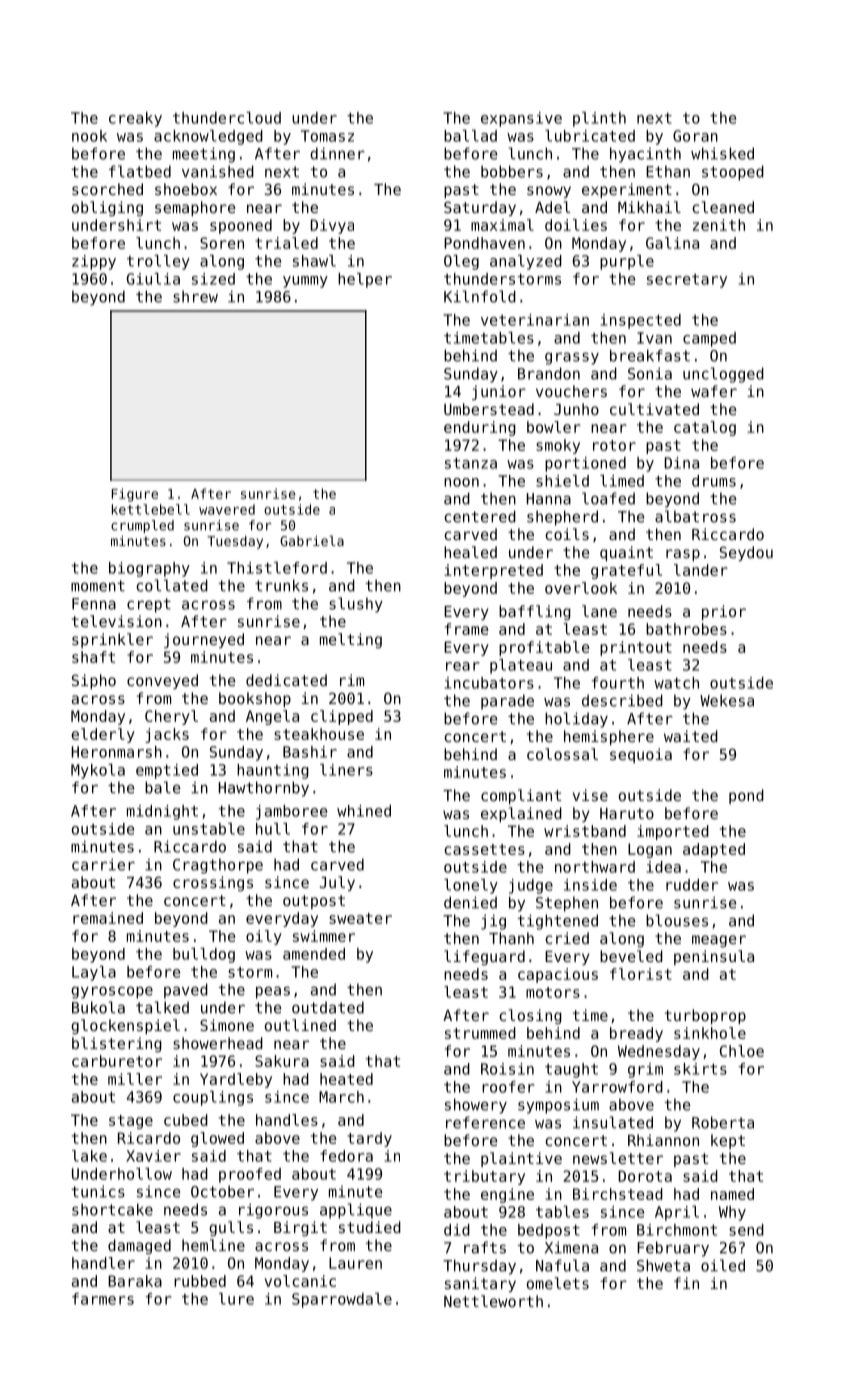 This page has width=849, height=1400. I want to click on lifeguard, so click(484, 957).
